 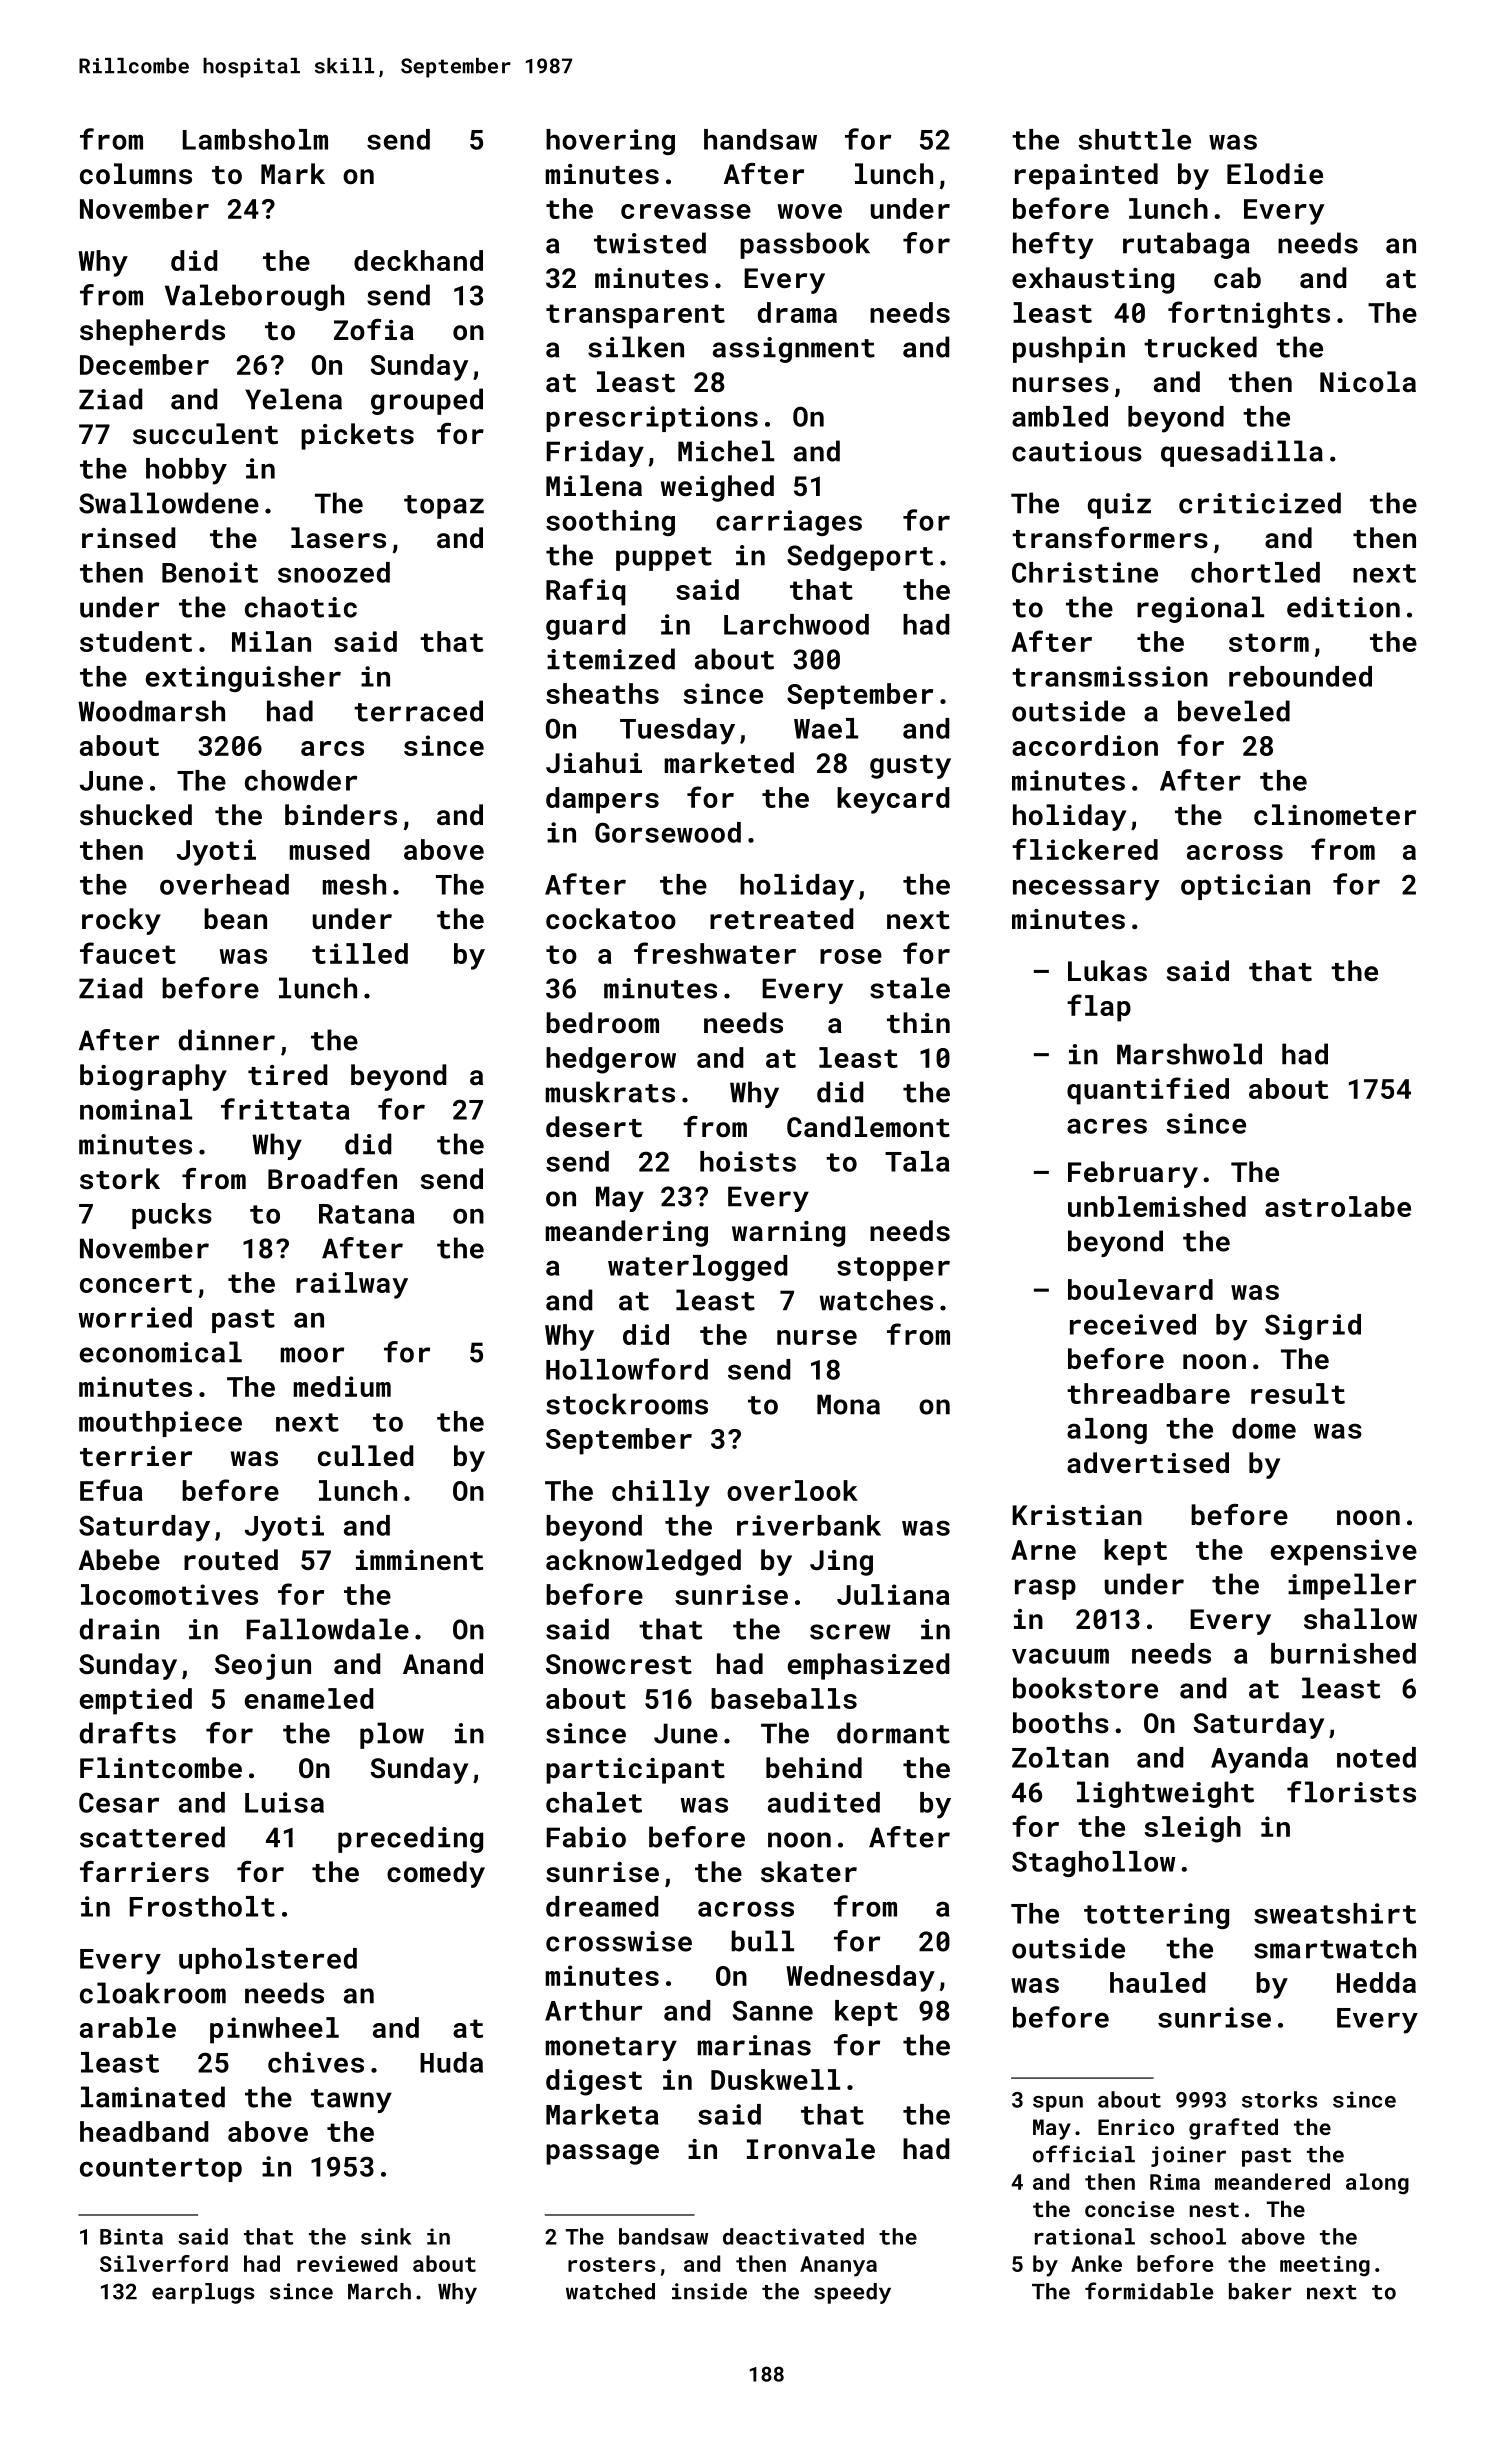 What do you see at coordinates (809, 1872) in the document?
I see `skater` at bounding box center [809, 1872].
